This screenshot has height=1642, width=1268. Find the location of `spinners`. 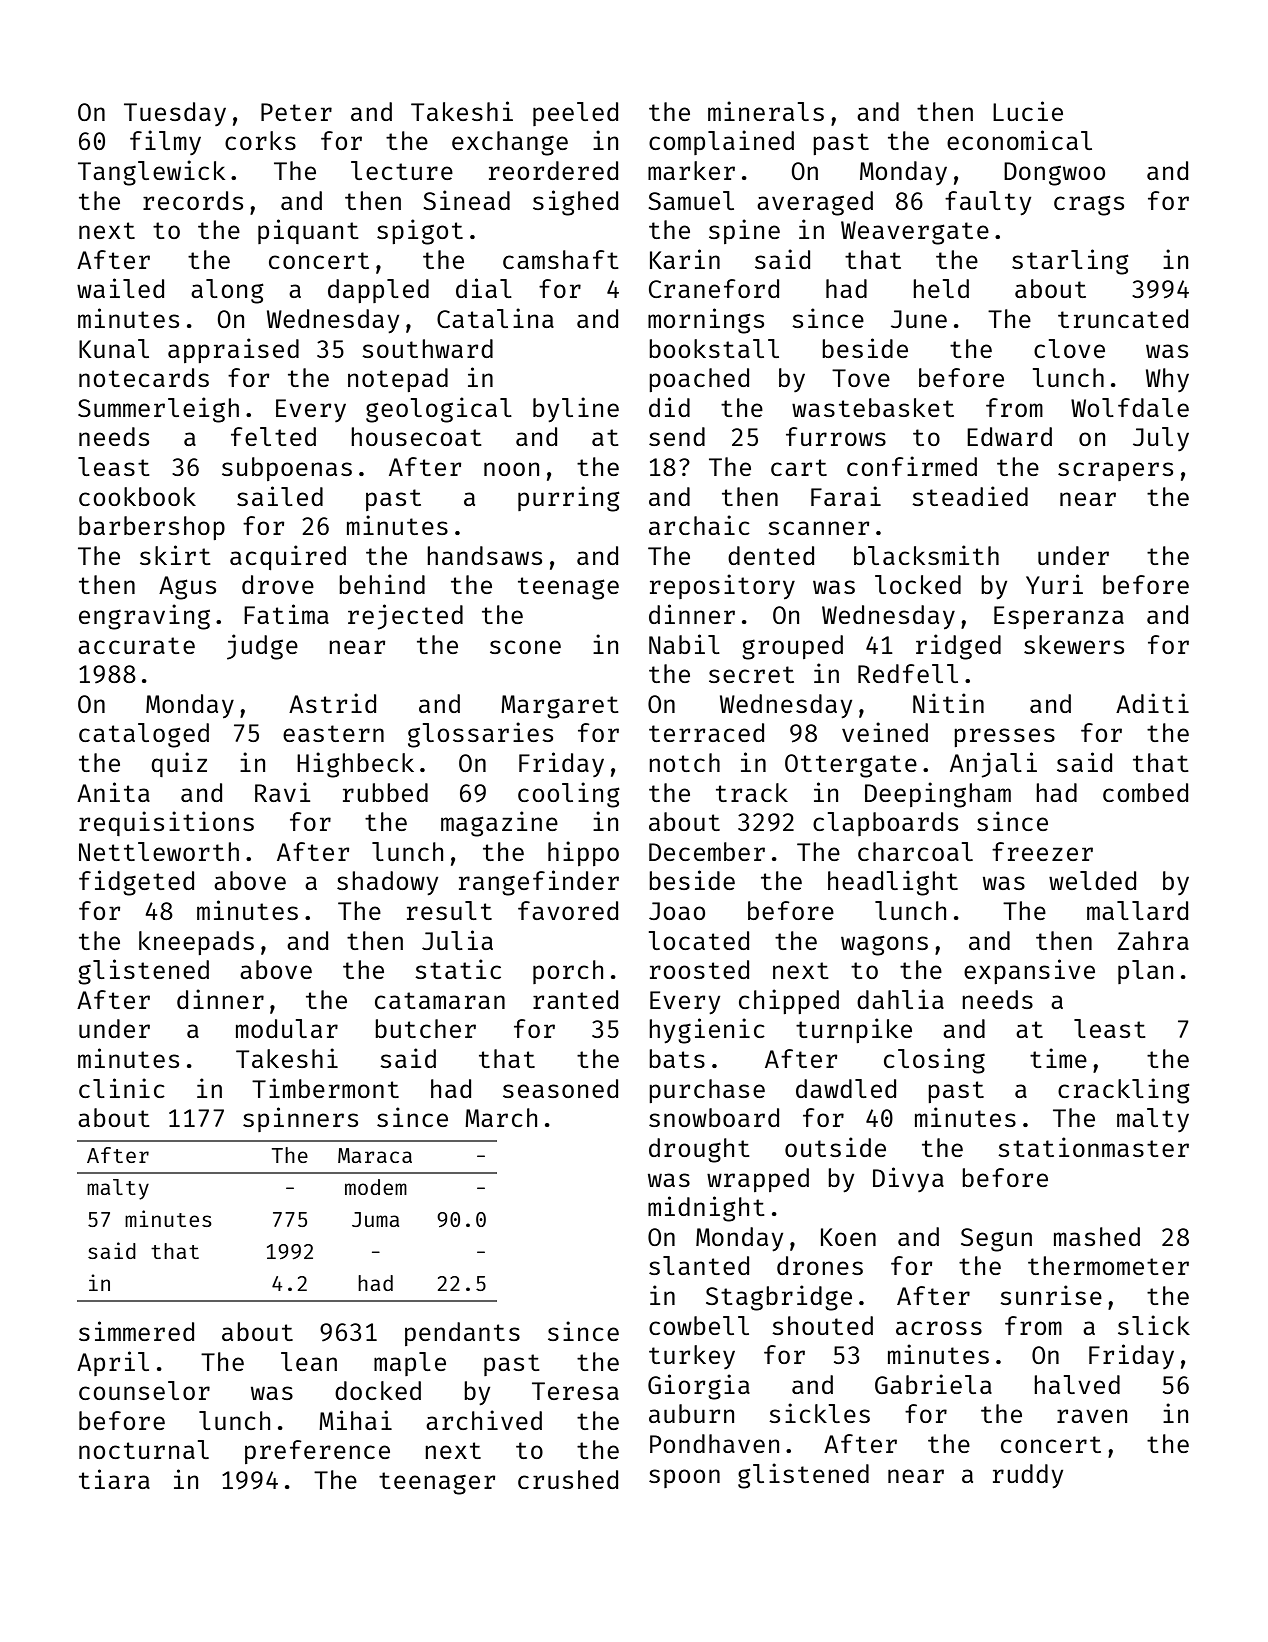

spinners is located at coordinates (300, 1119).
